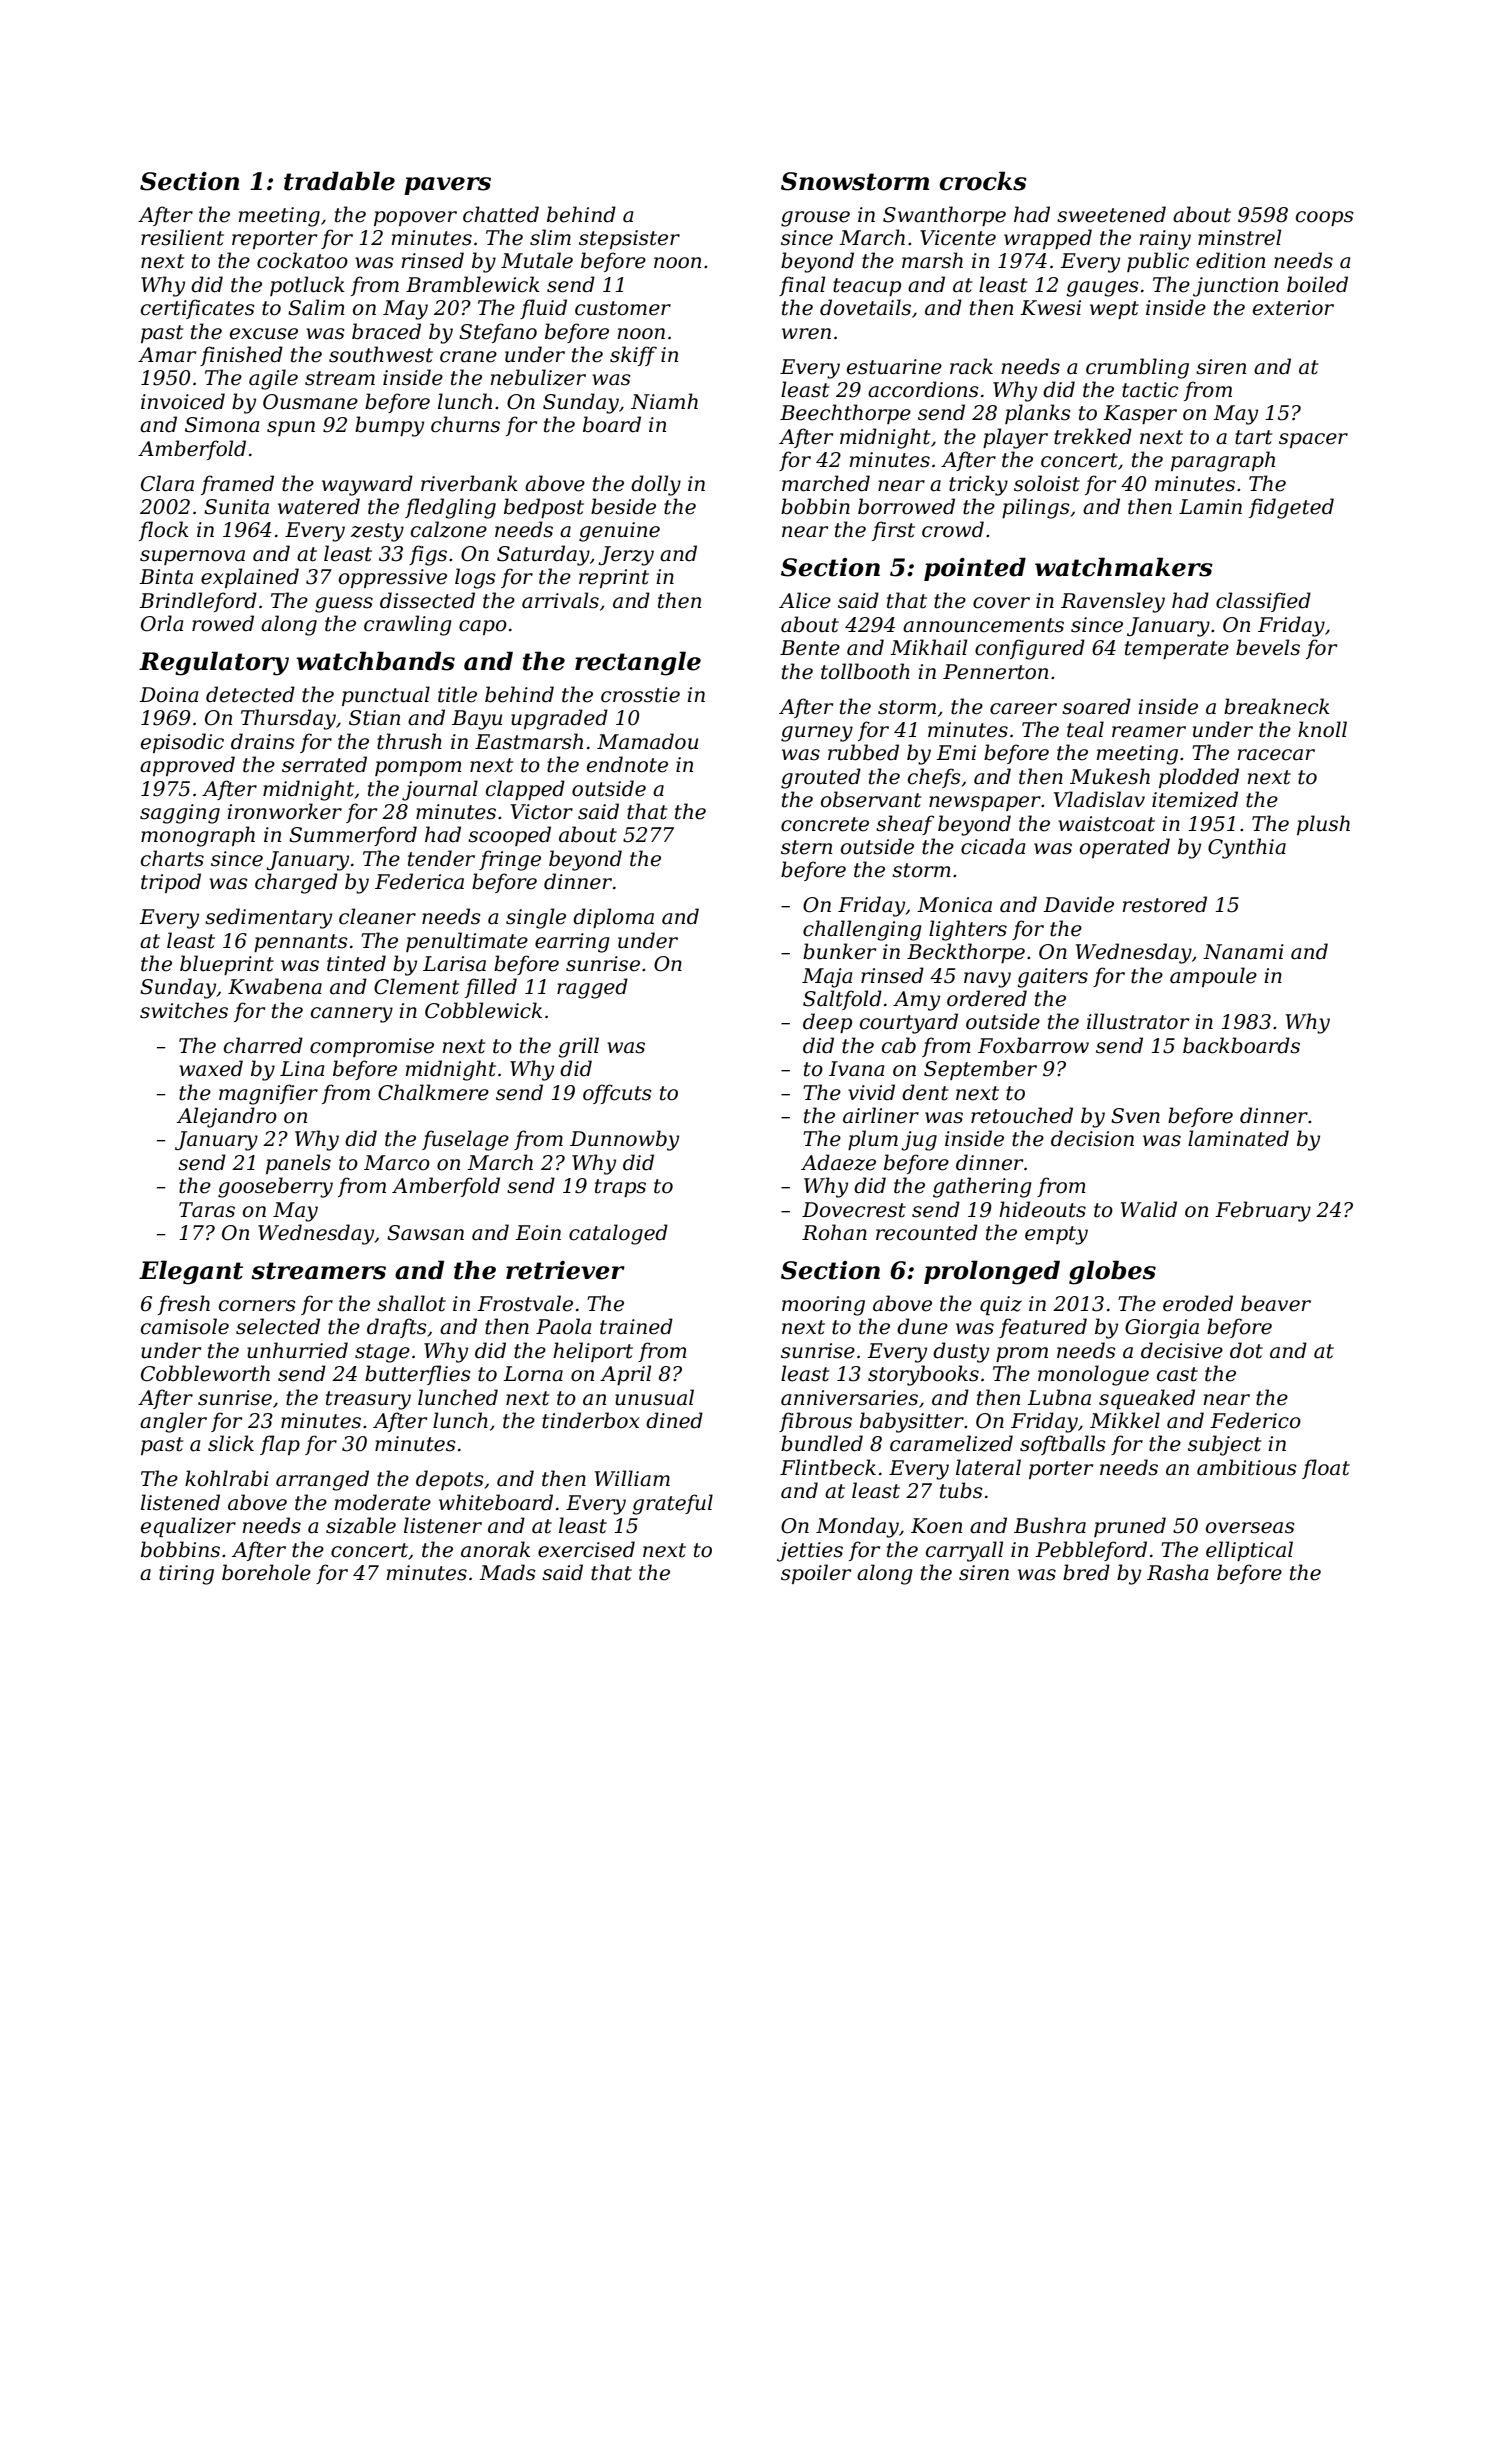  What do you see at coordinates (845, 414) in the screenshot?
I see `Beechthorpe` at bounding box center [845, 414].
